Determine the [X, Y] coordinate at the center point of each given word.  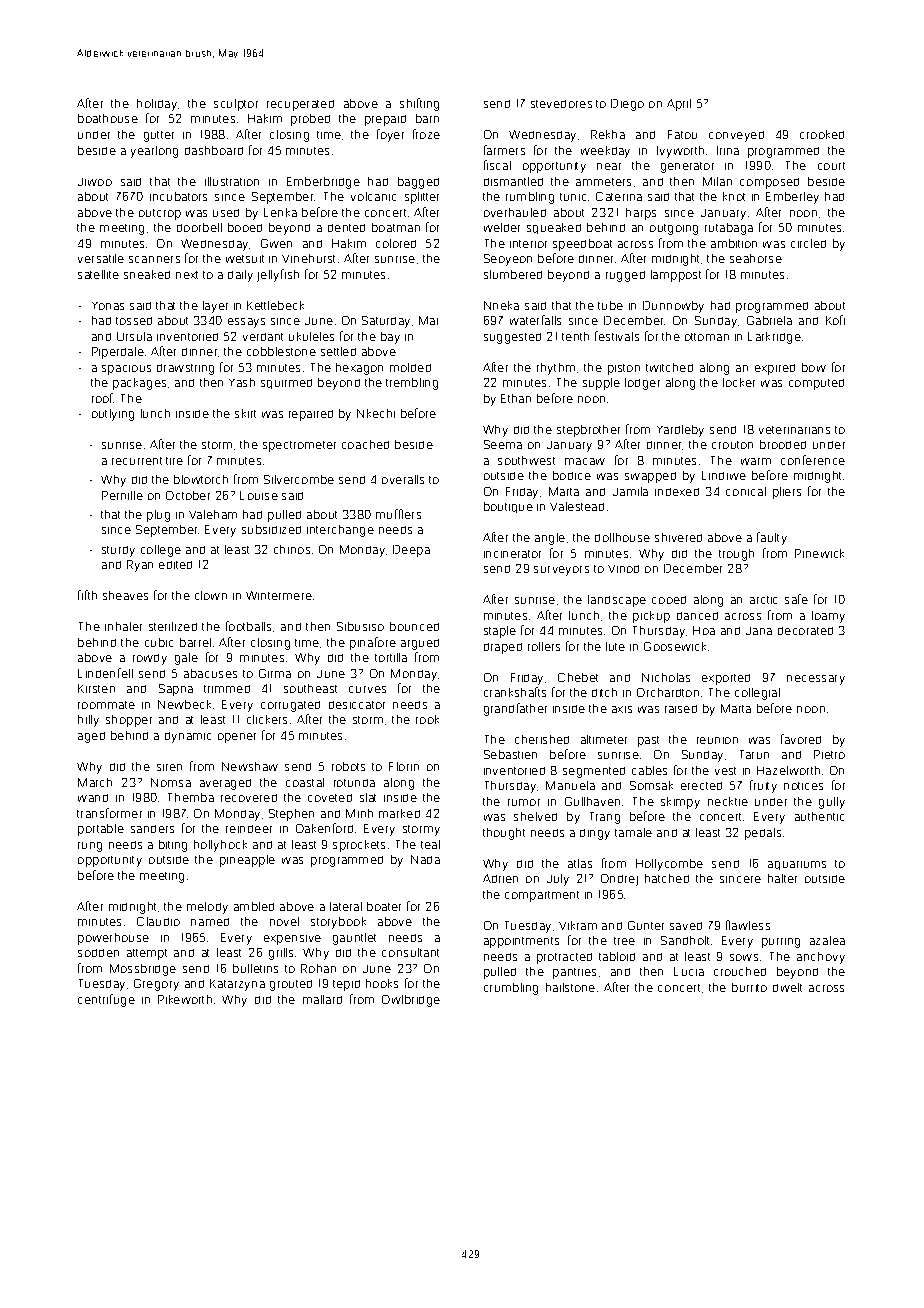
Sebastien [510, 754]
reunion [717, 740]
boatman [396, 227]
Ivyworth [680, 152]
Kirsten [96, 688]
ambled [254, 906]
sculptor [236, 105]
